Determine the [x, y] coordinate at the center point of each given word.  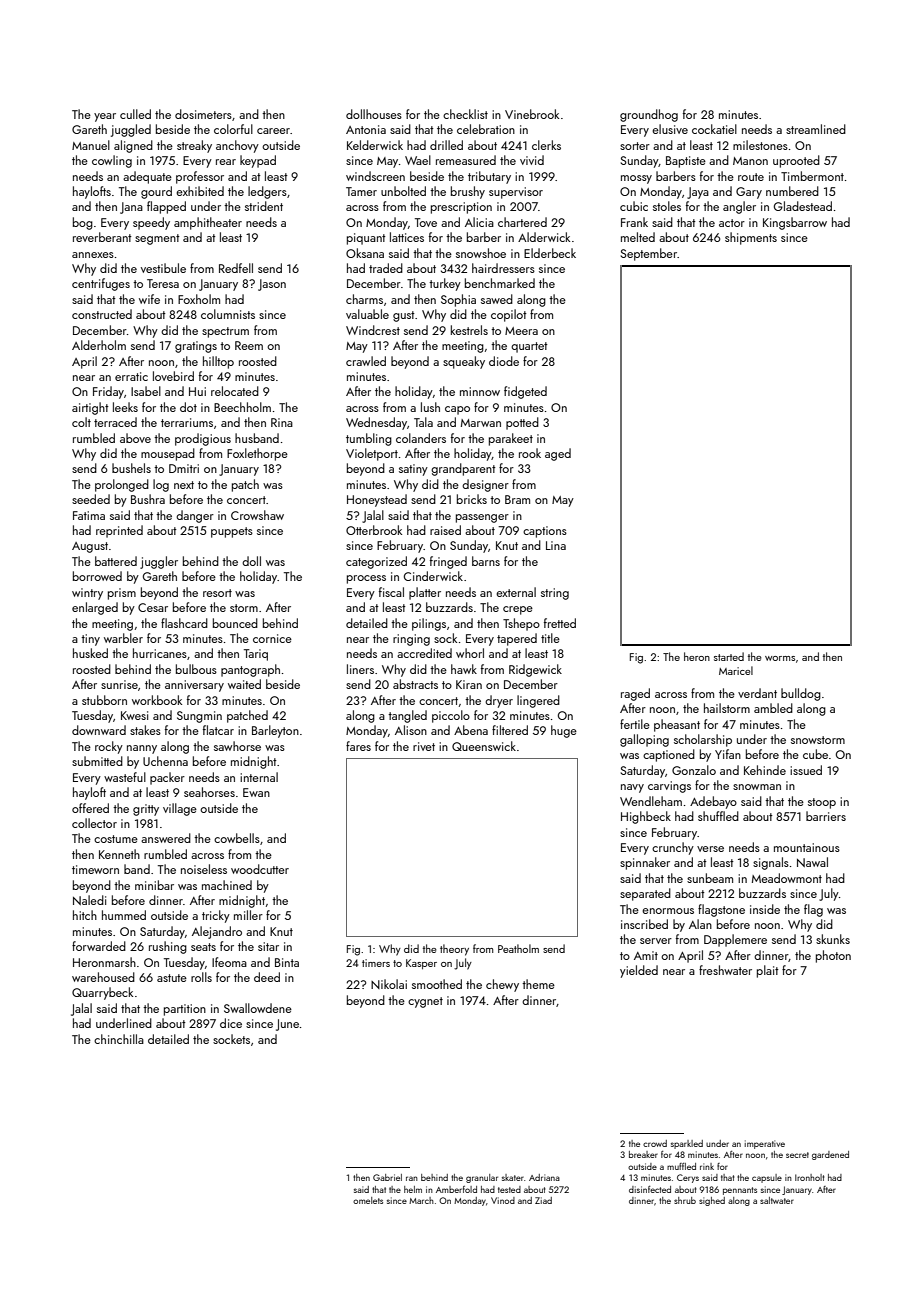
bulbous [196, 669]
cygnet [425, 1002]
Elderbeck [550, 253]
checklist [465, 114]
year [105, 117]
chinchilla [119, 1039]
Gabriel [387, 1177]
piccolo [451, 716]
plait [768, 971]
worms [780, 658]
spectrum [225, 332]
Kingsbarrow [795, 223]
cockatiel [714, 129]
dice [231, 1023]
